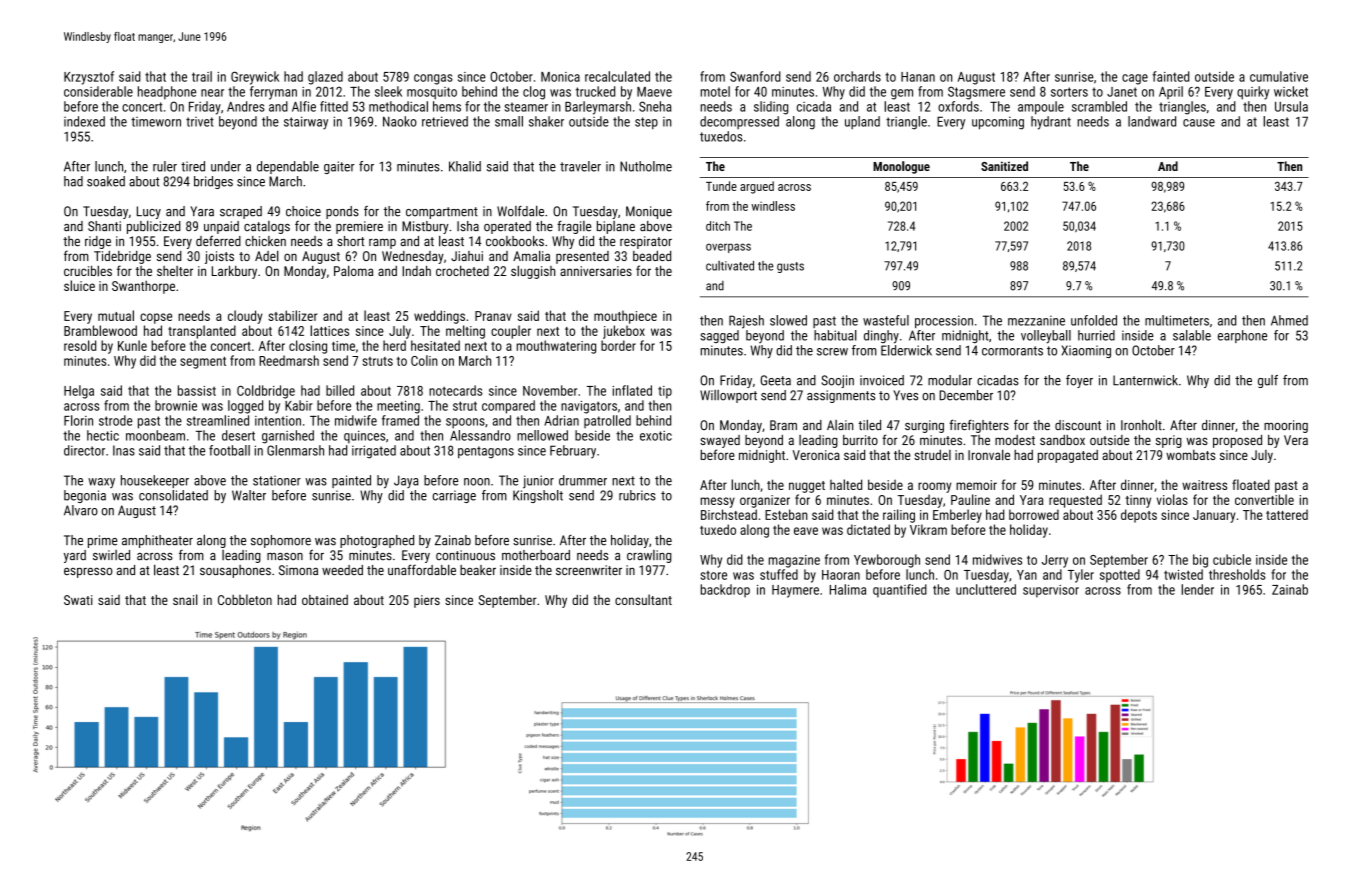 The width and height of the document is (1372, 887). I want to click on considerable, so click(98, 91).
